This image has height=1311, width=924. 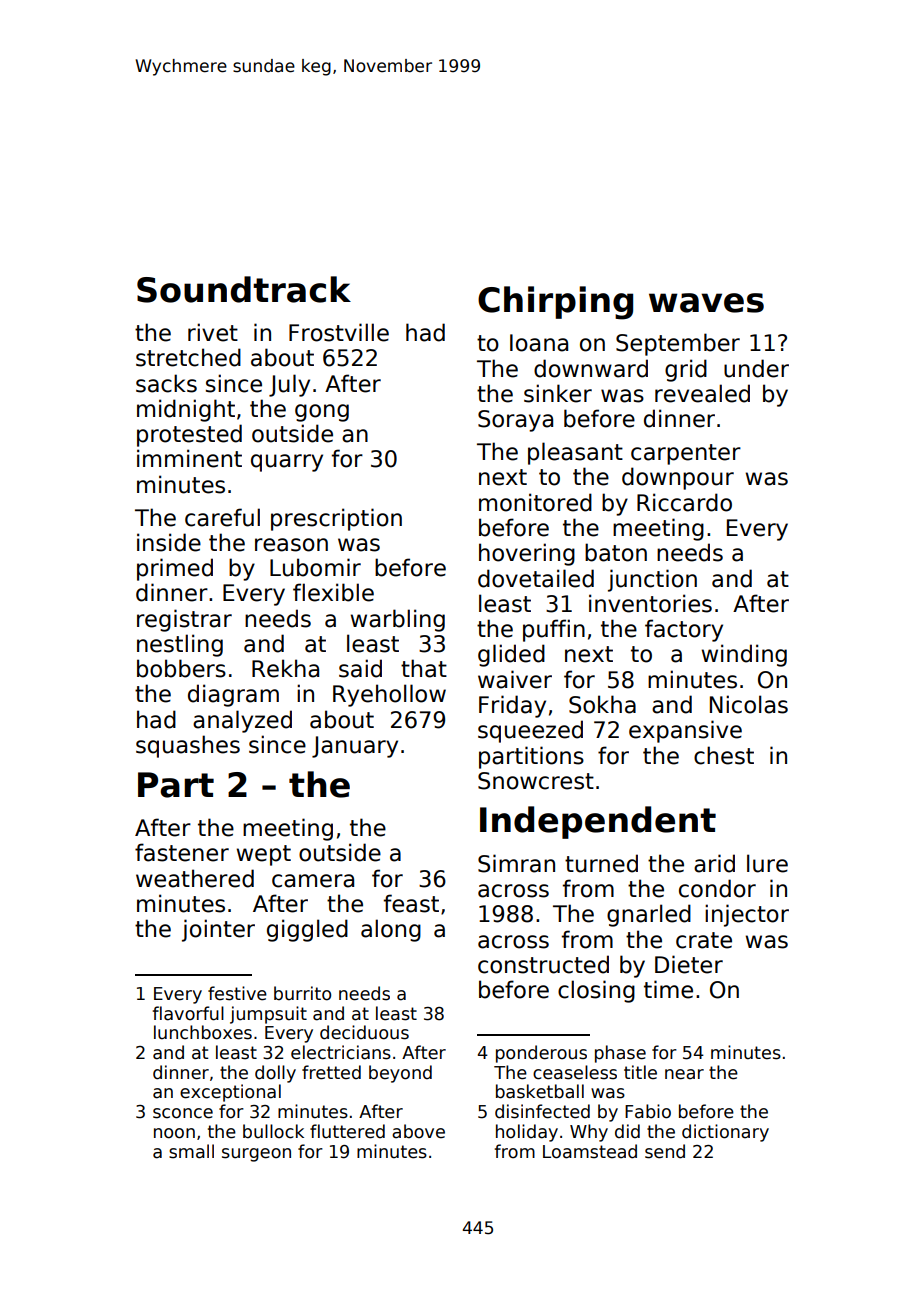 What do you see at coordinates (341, 1052) in the image?
I see `electricians` at bounding box center [341, 1052].
